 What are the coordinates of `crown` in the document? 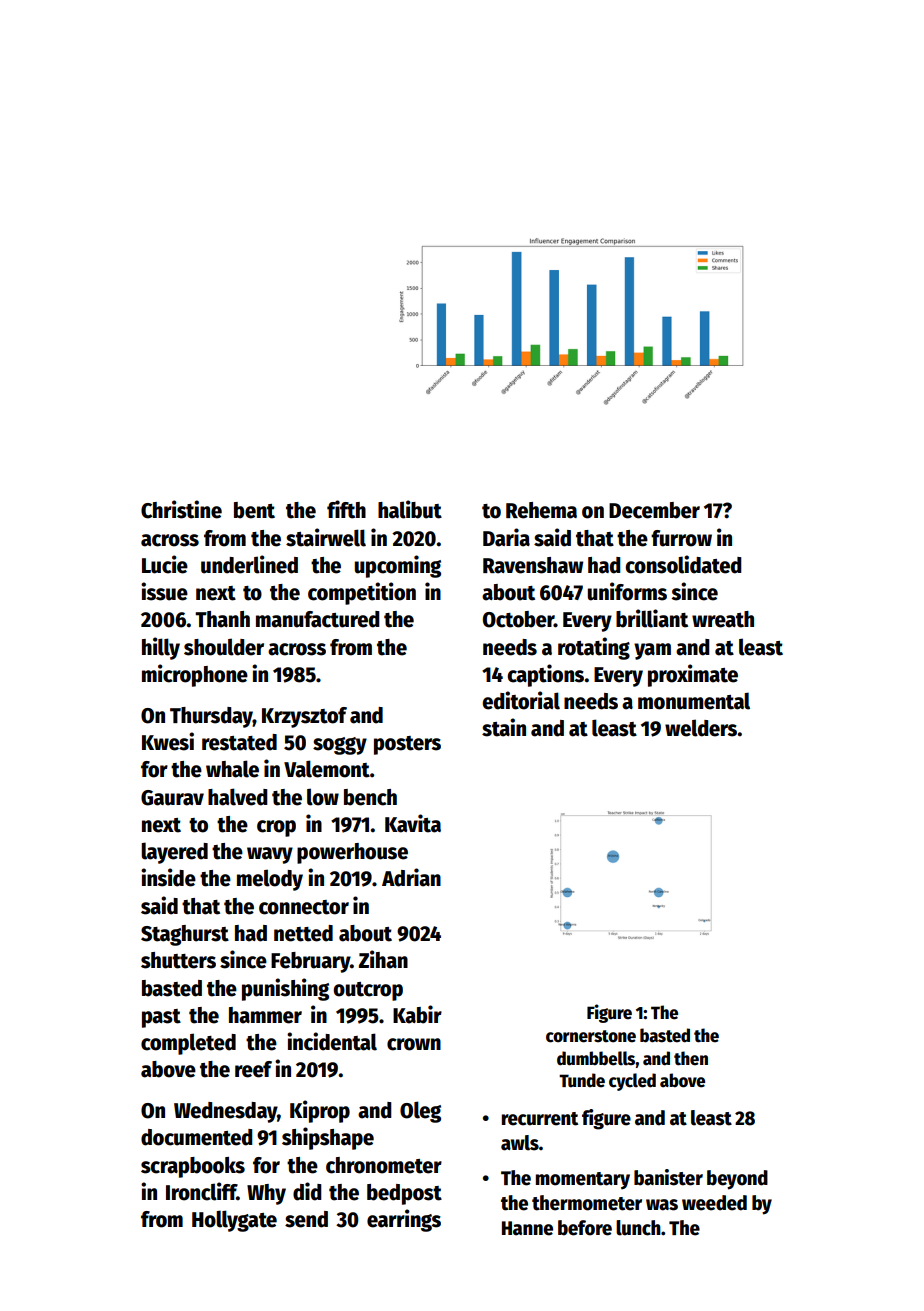 It's located at (414, 1044).
